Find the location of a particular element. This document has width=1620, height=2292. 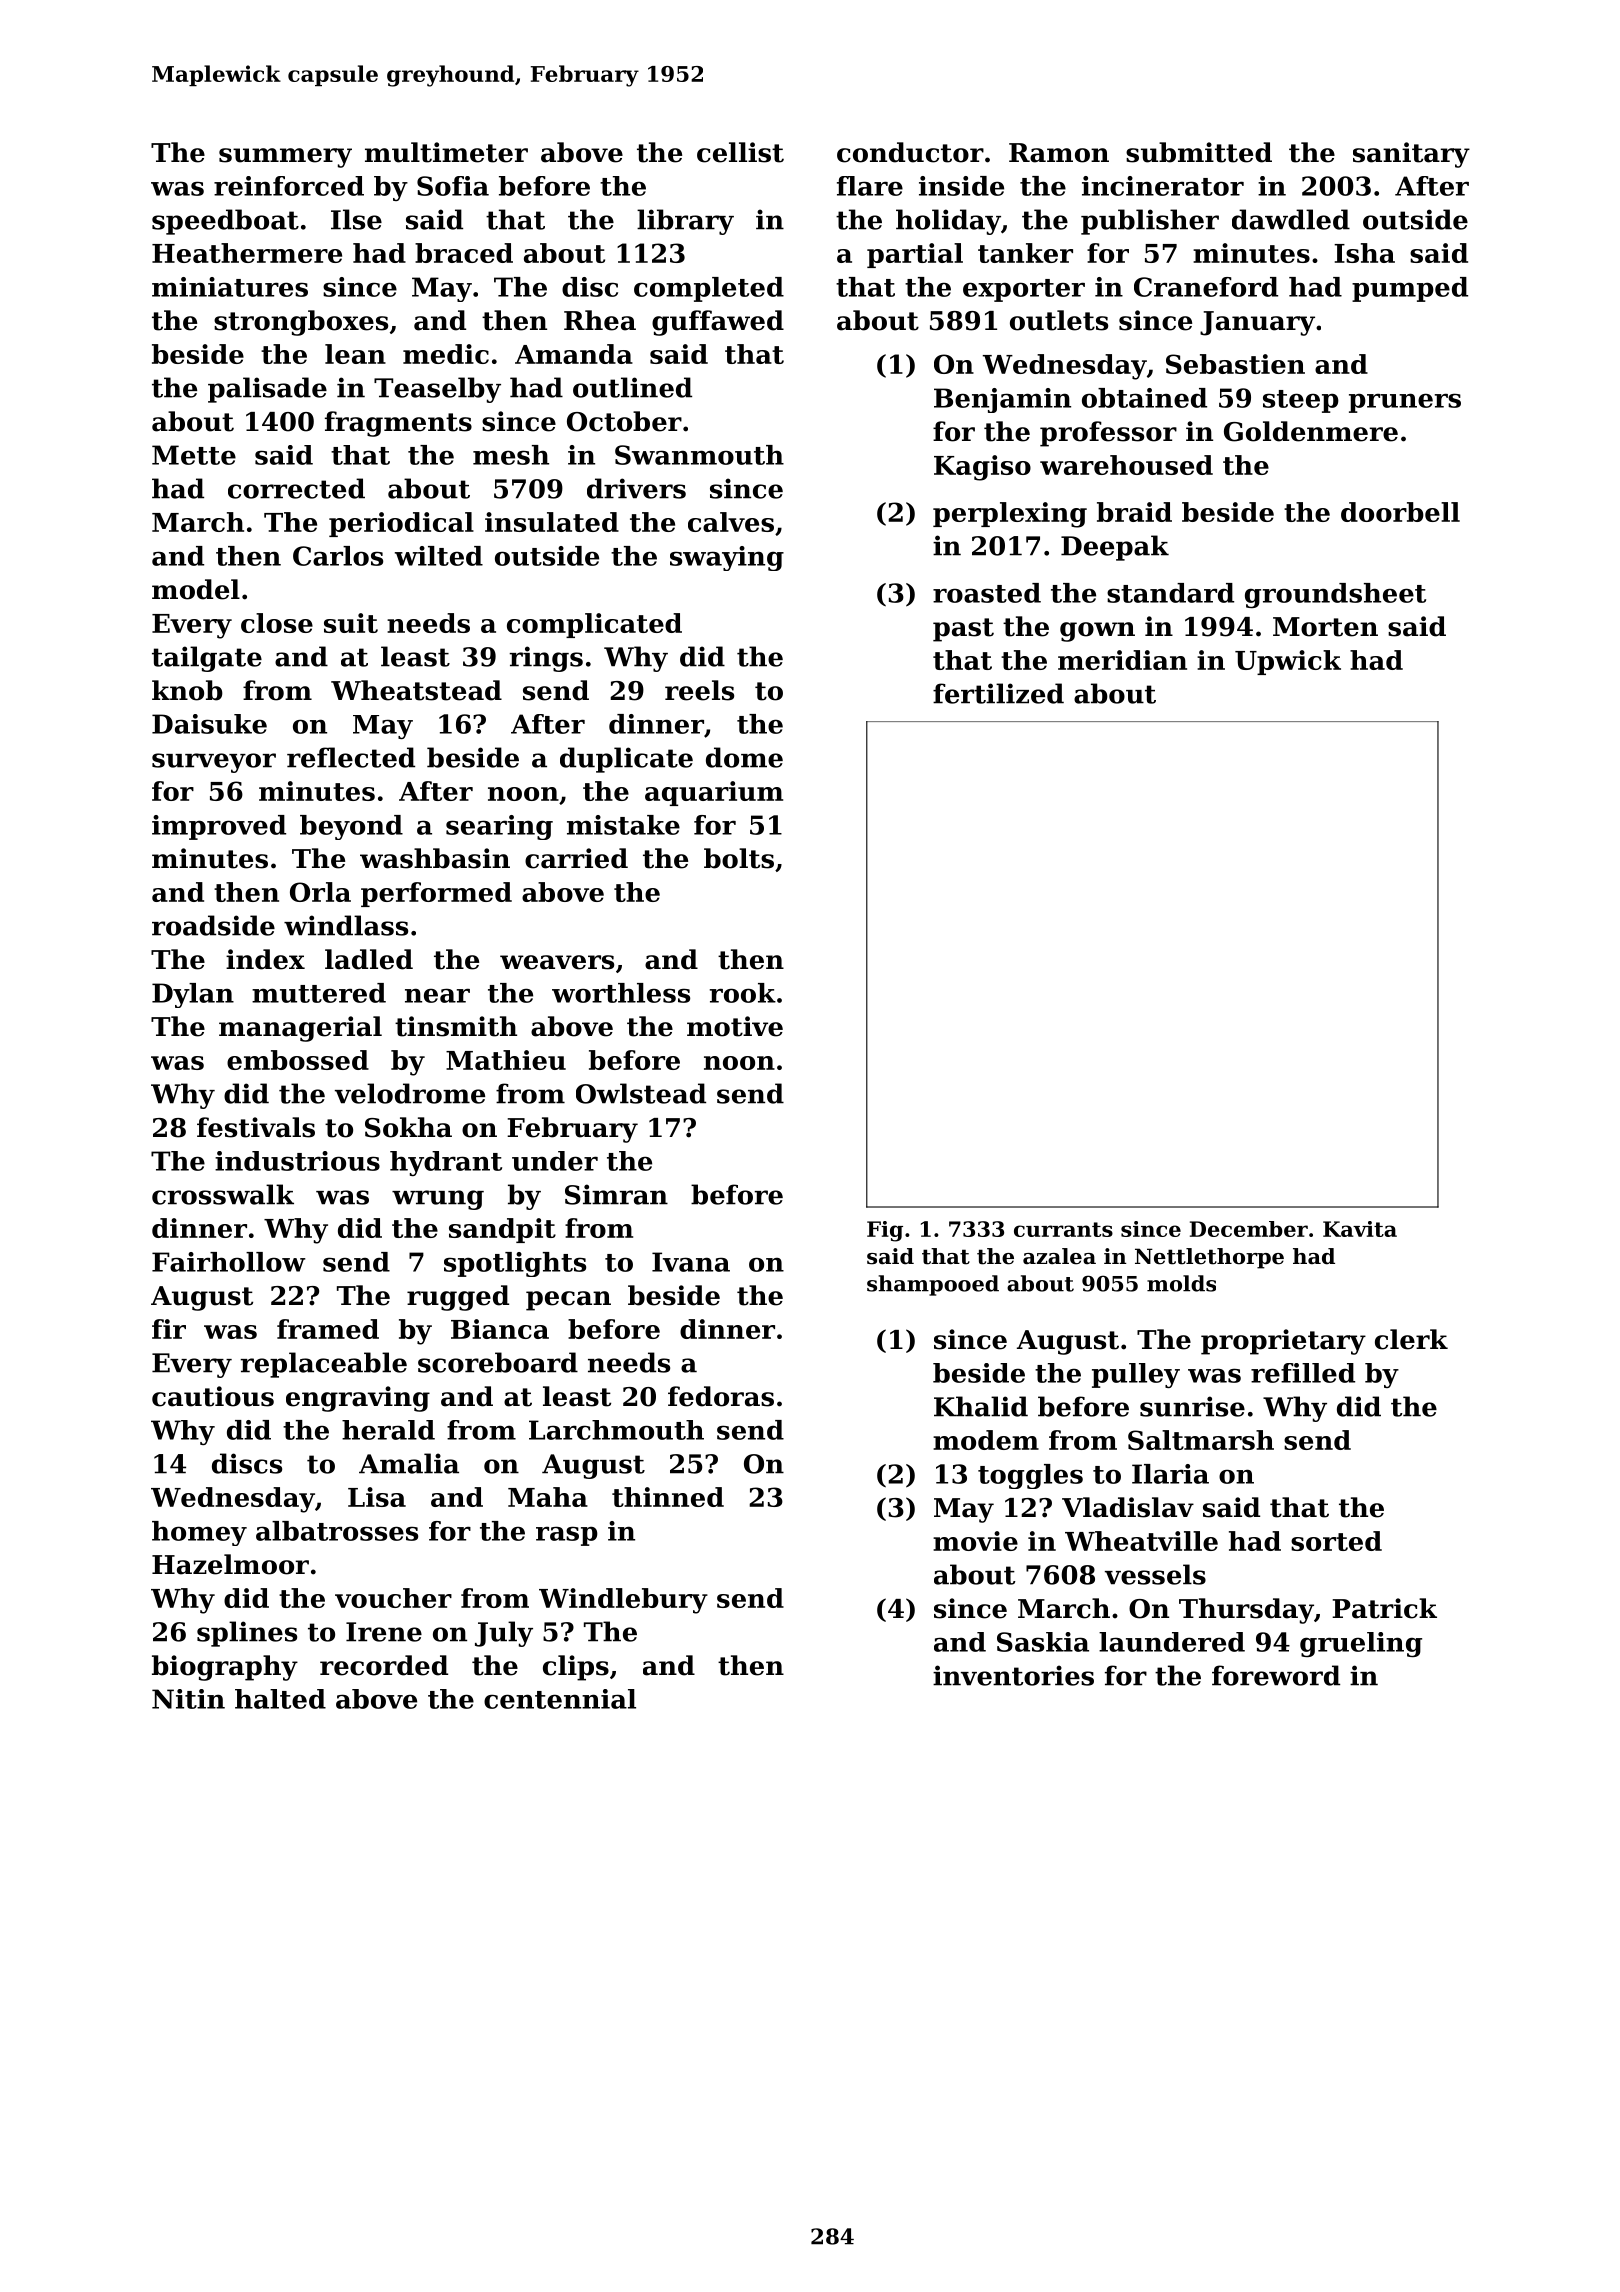

suit is located at coordinates (351, 623).
